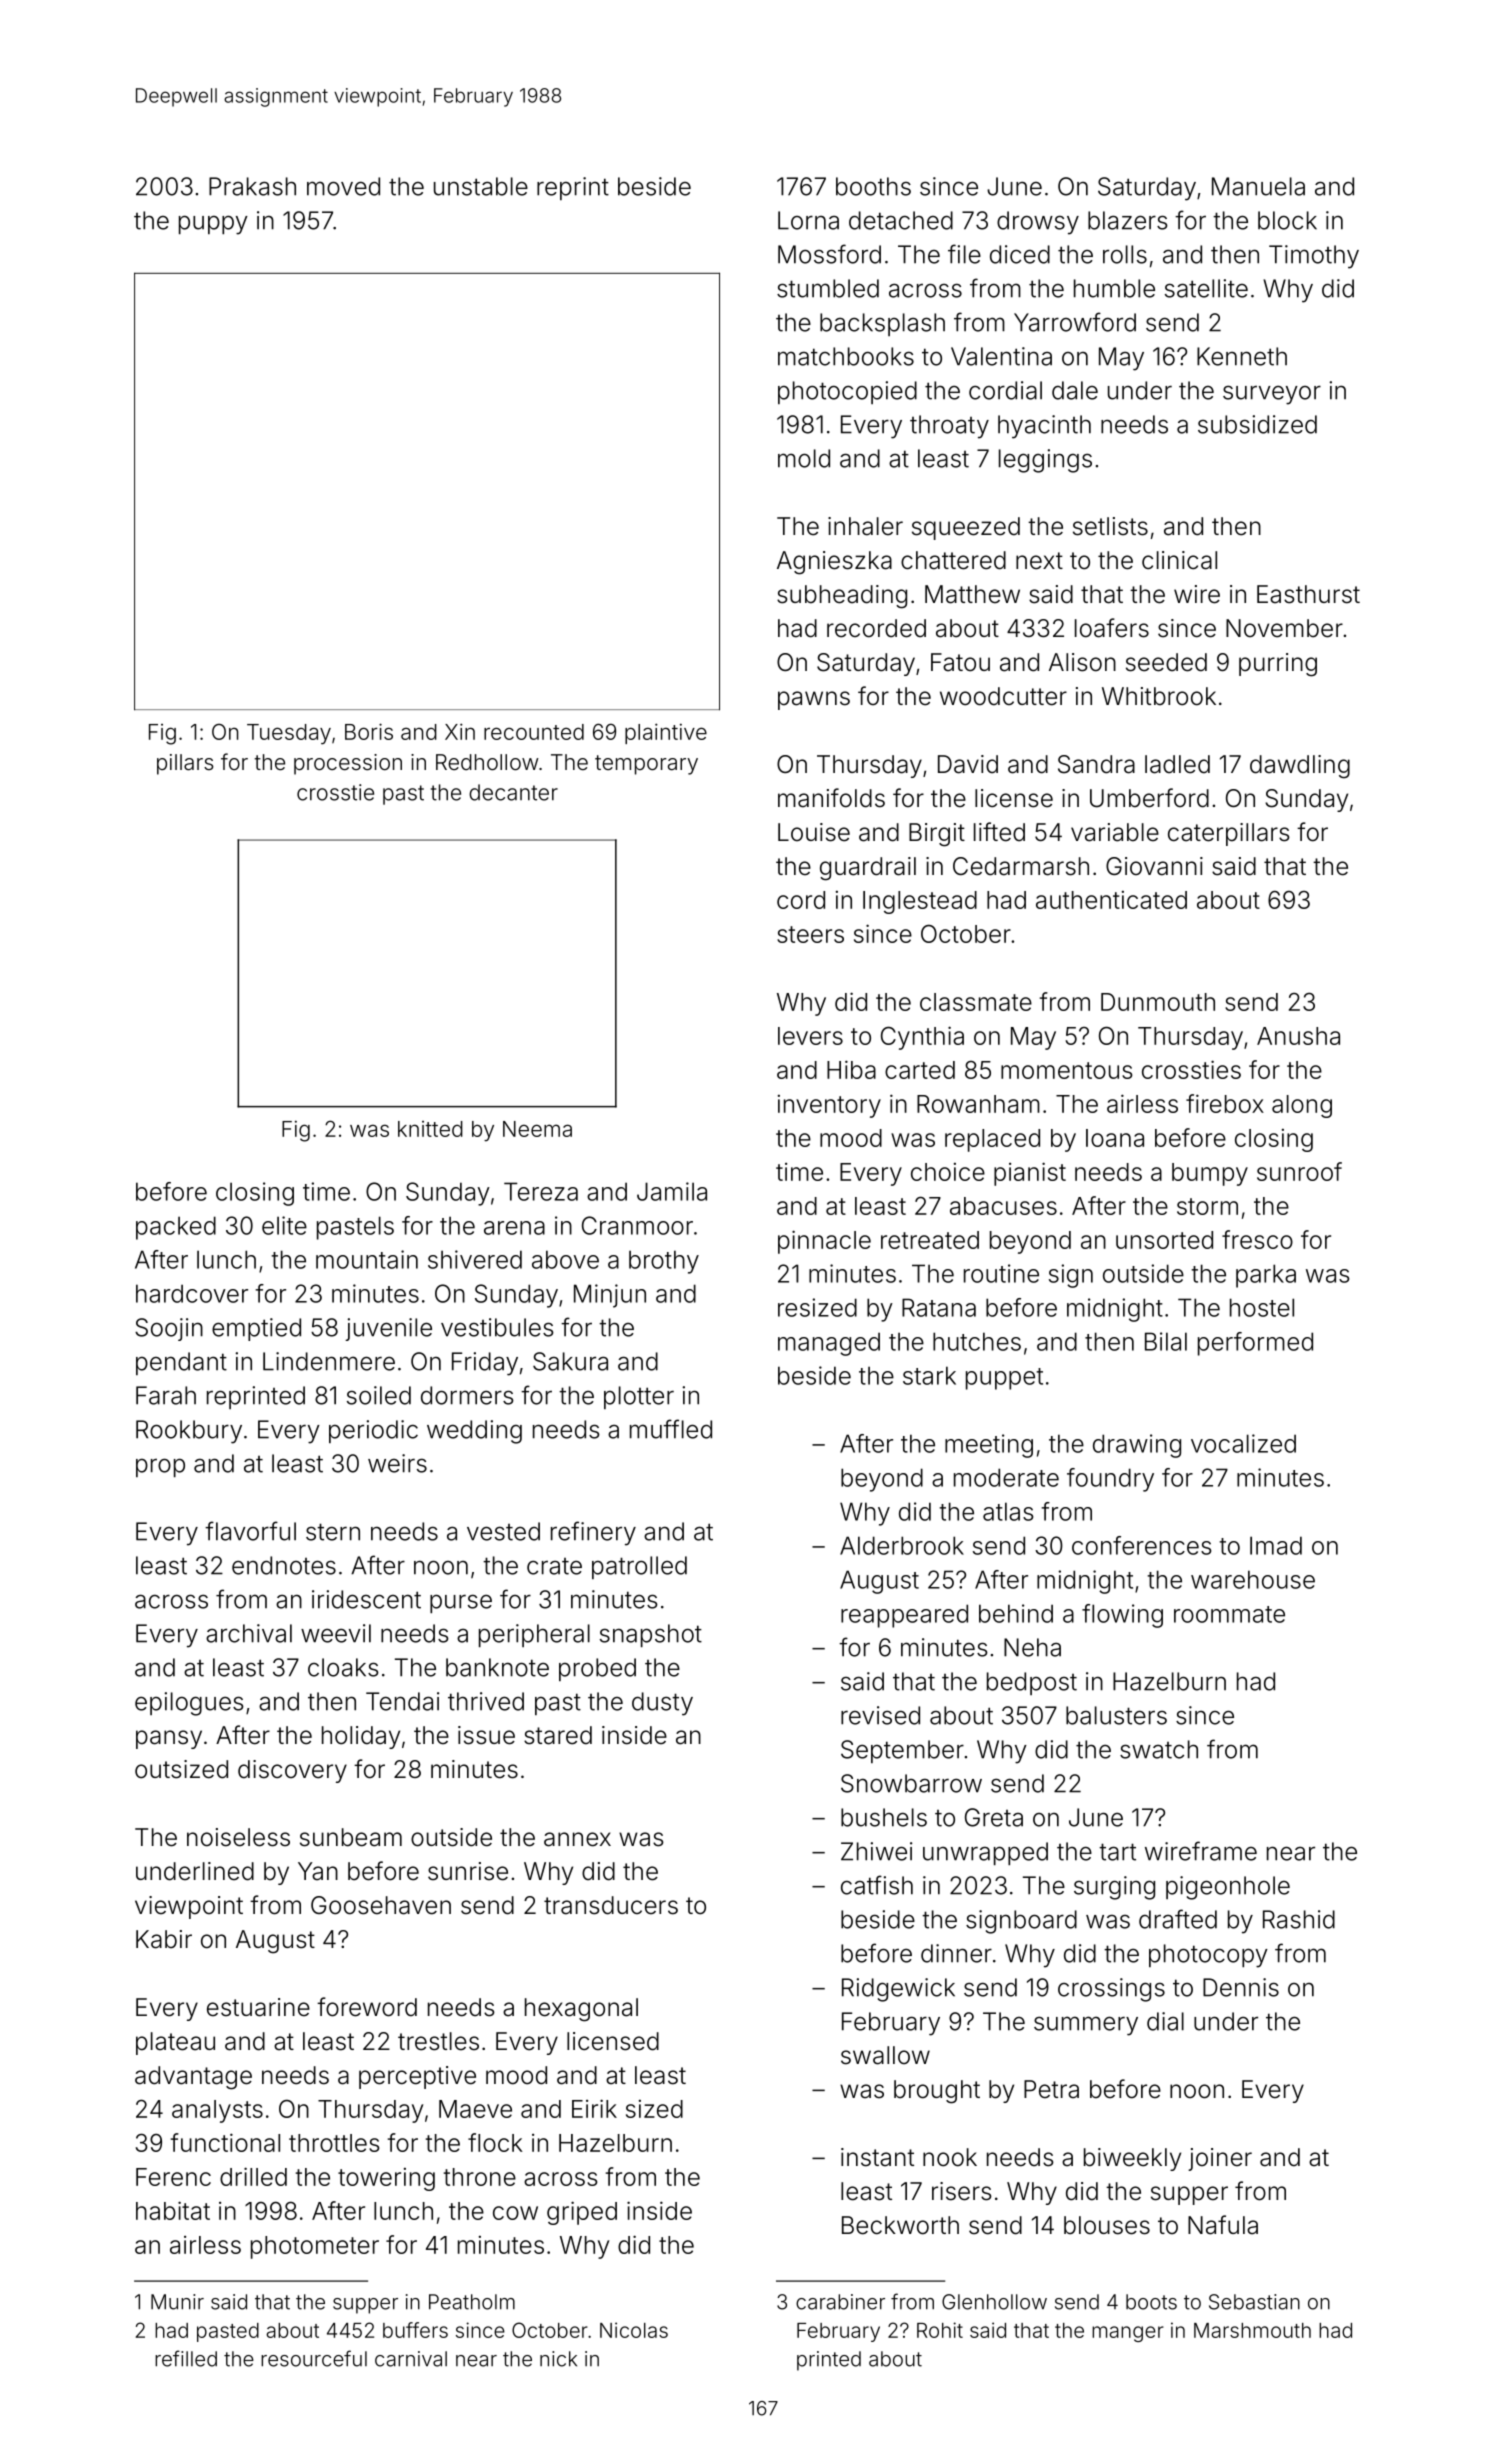 The width and height of the screenshot is (1496, 2464). Describe the element at coordinates (289, 734) in the screenshot. I see `Tuesday` at that location.
